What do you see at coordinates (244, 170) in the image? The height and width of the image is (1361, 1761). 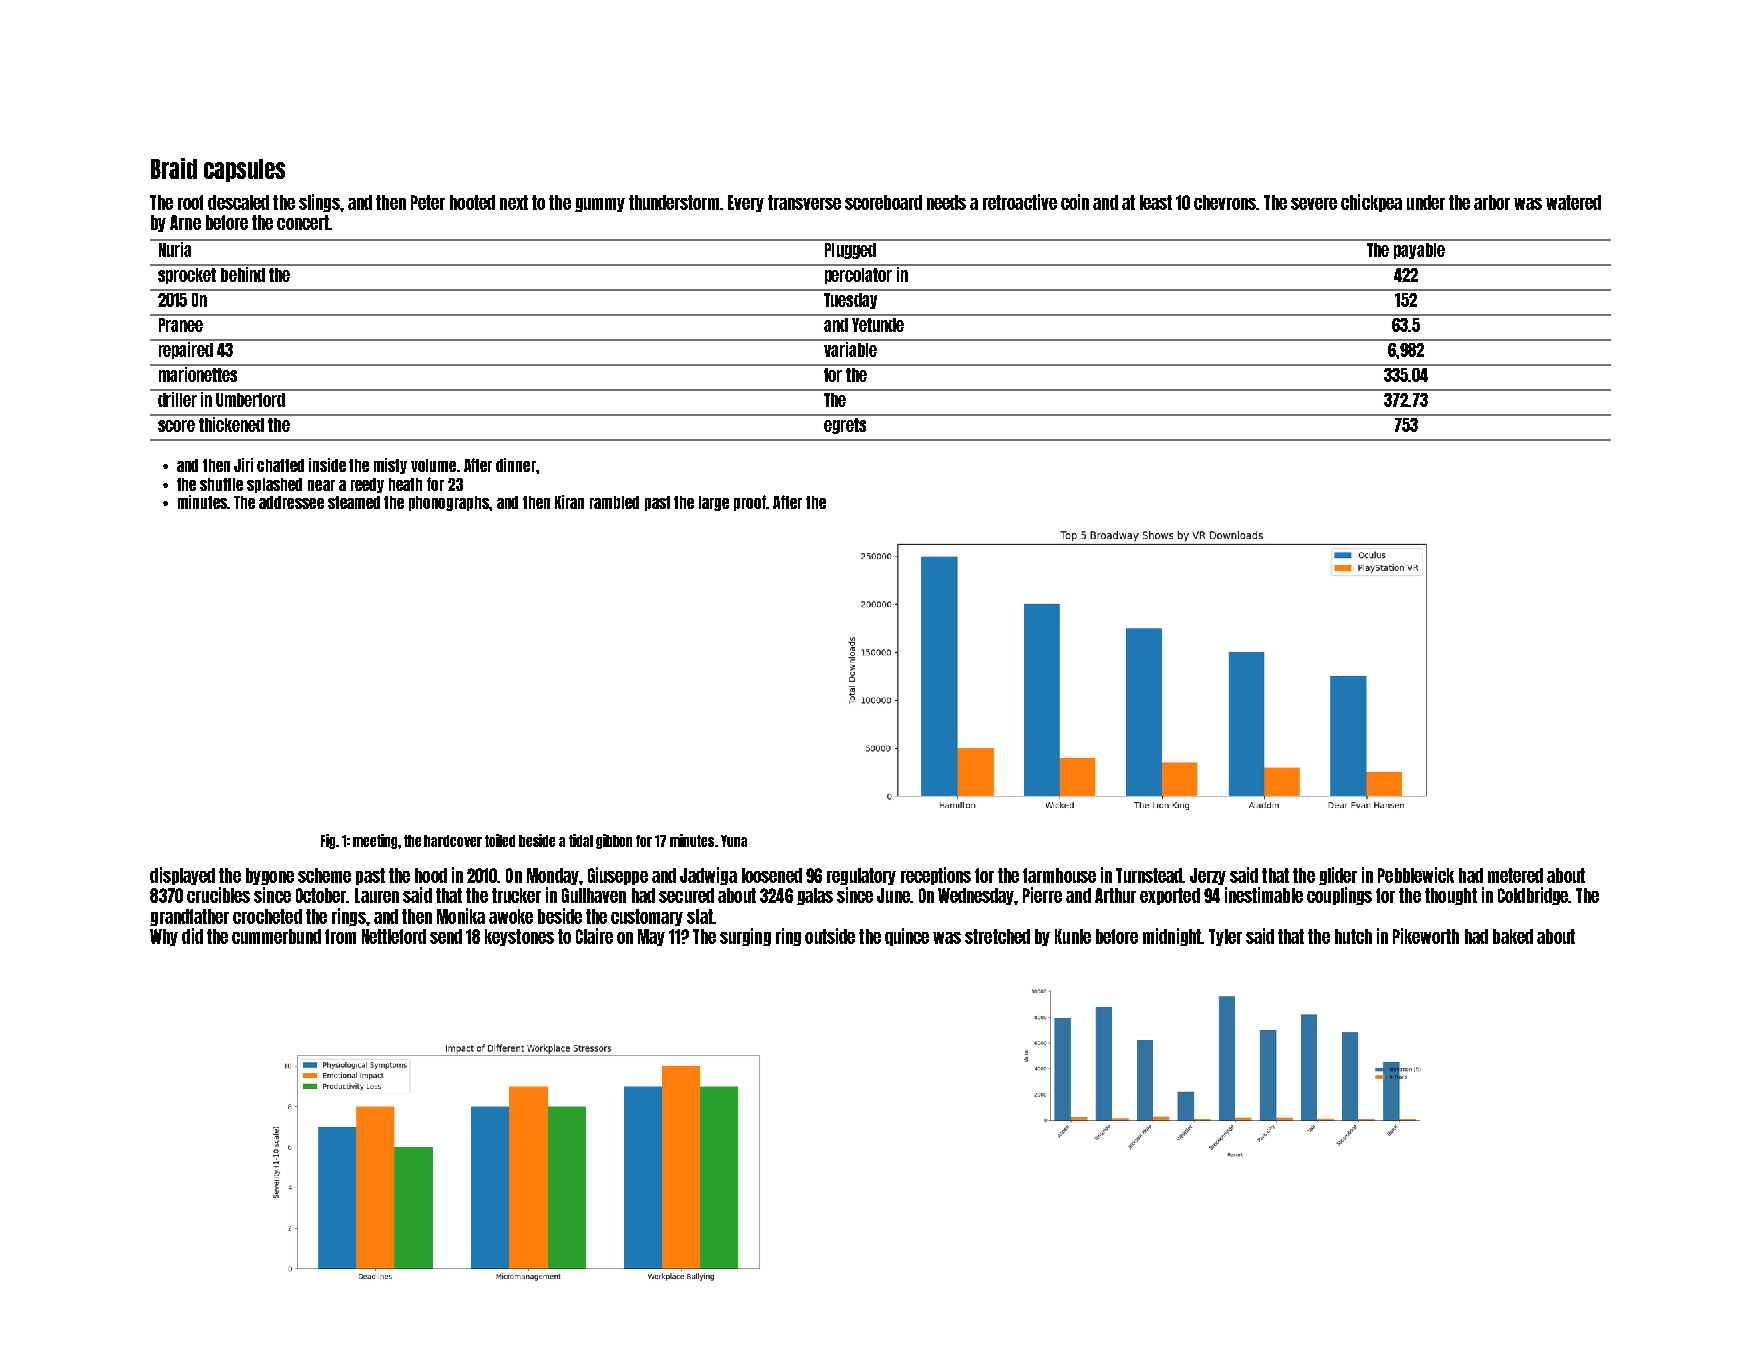 I see `capsules` at bounding box center [244, 170].
